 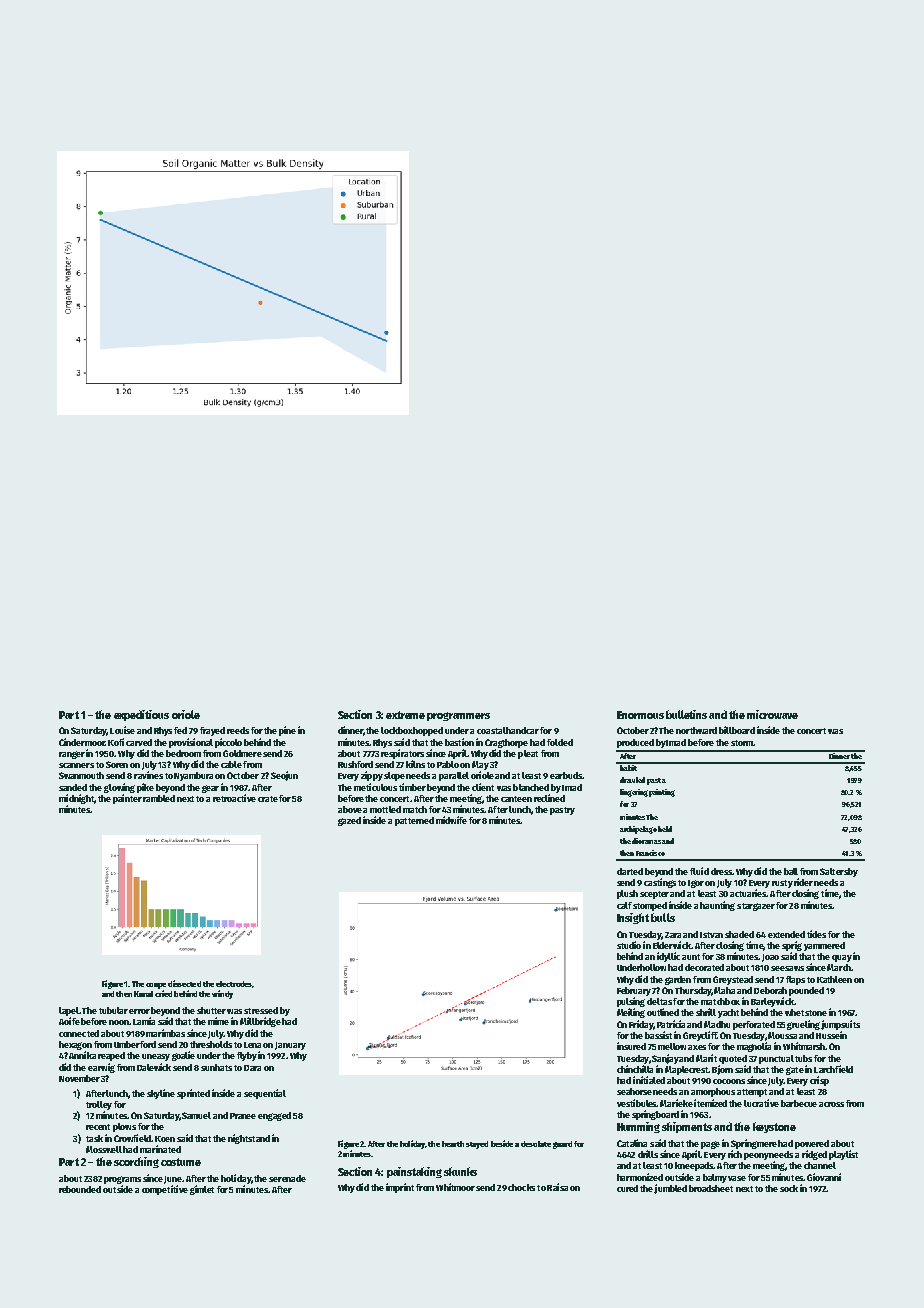 What do you see at coordinates (458, 716) in the screenshot?
I see `programmers` at bounding box center [458, 716].
